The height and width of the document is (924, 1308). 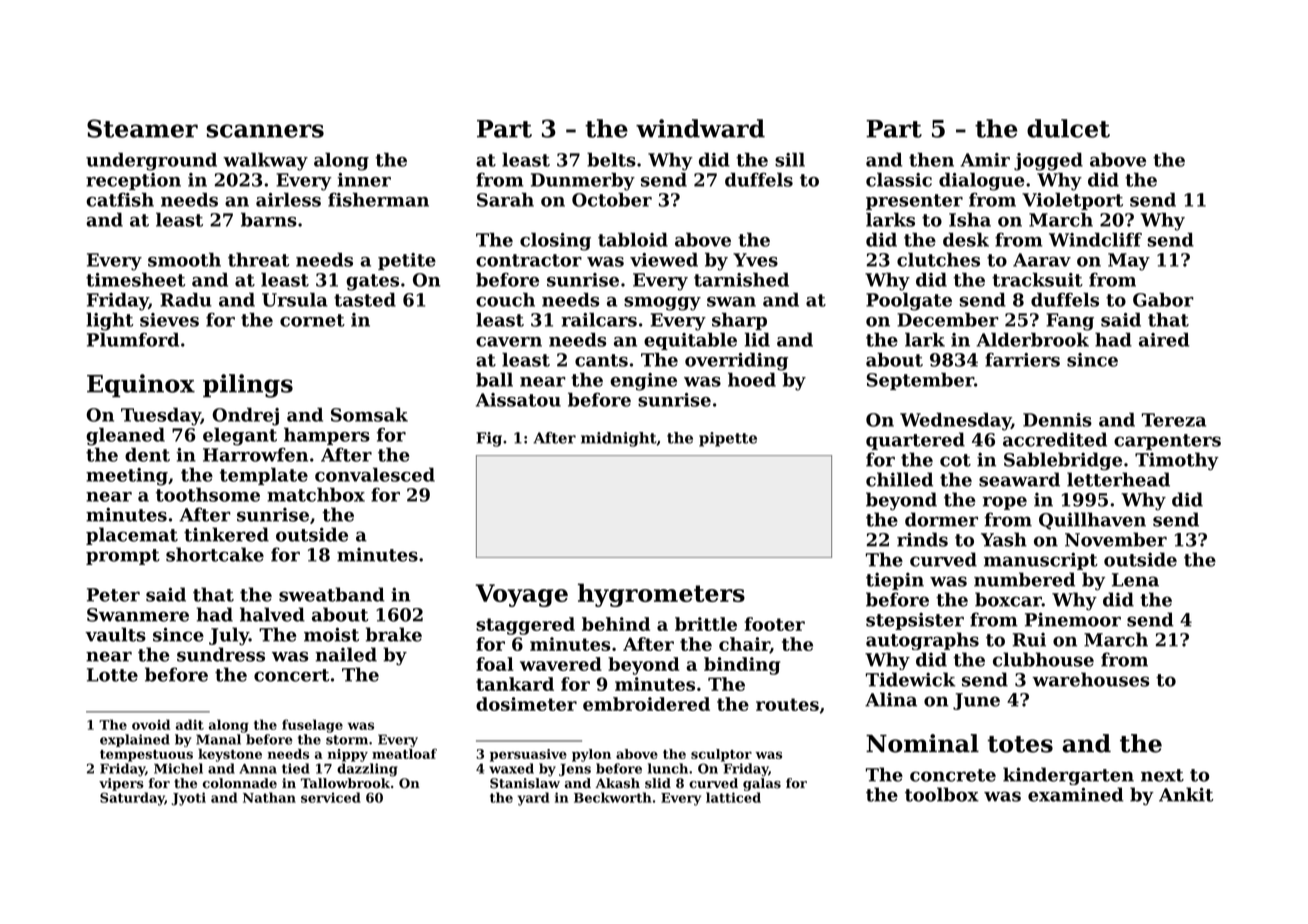 What do you see at coordinates (1022, 360) in the document?
I see `farriers` at bounding box center [1022, 360].
